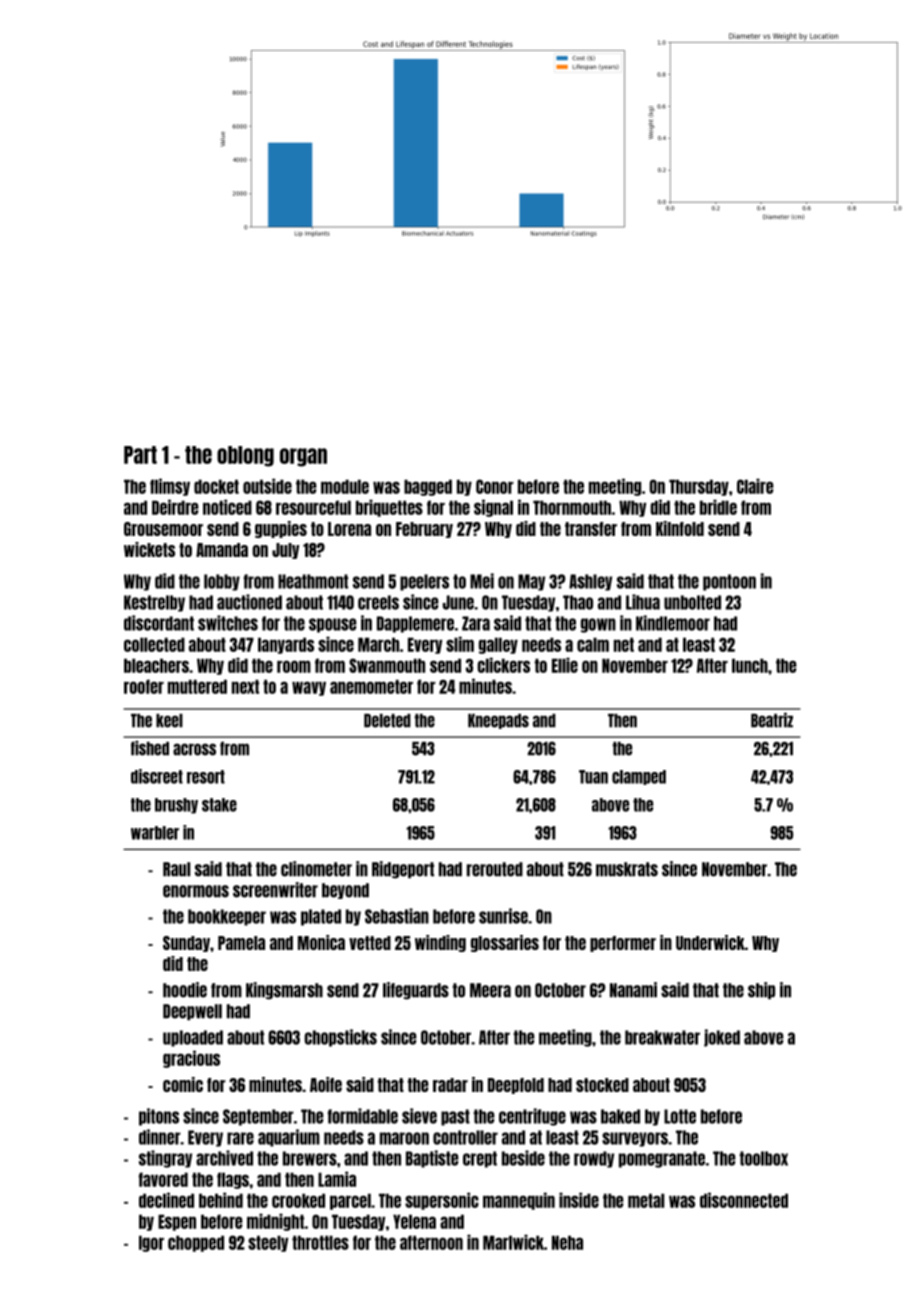  I want to click on Underwick, so click(710, 942).
